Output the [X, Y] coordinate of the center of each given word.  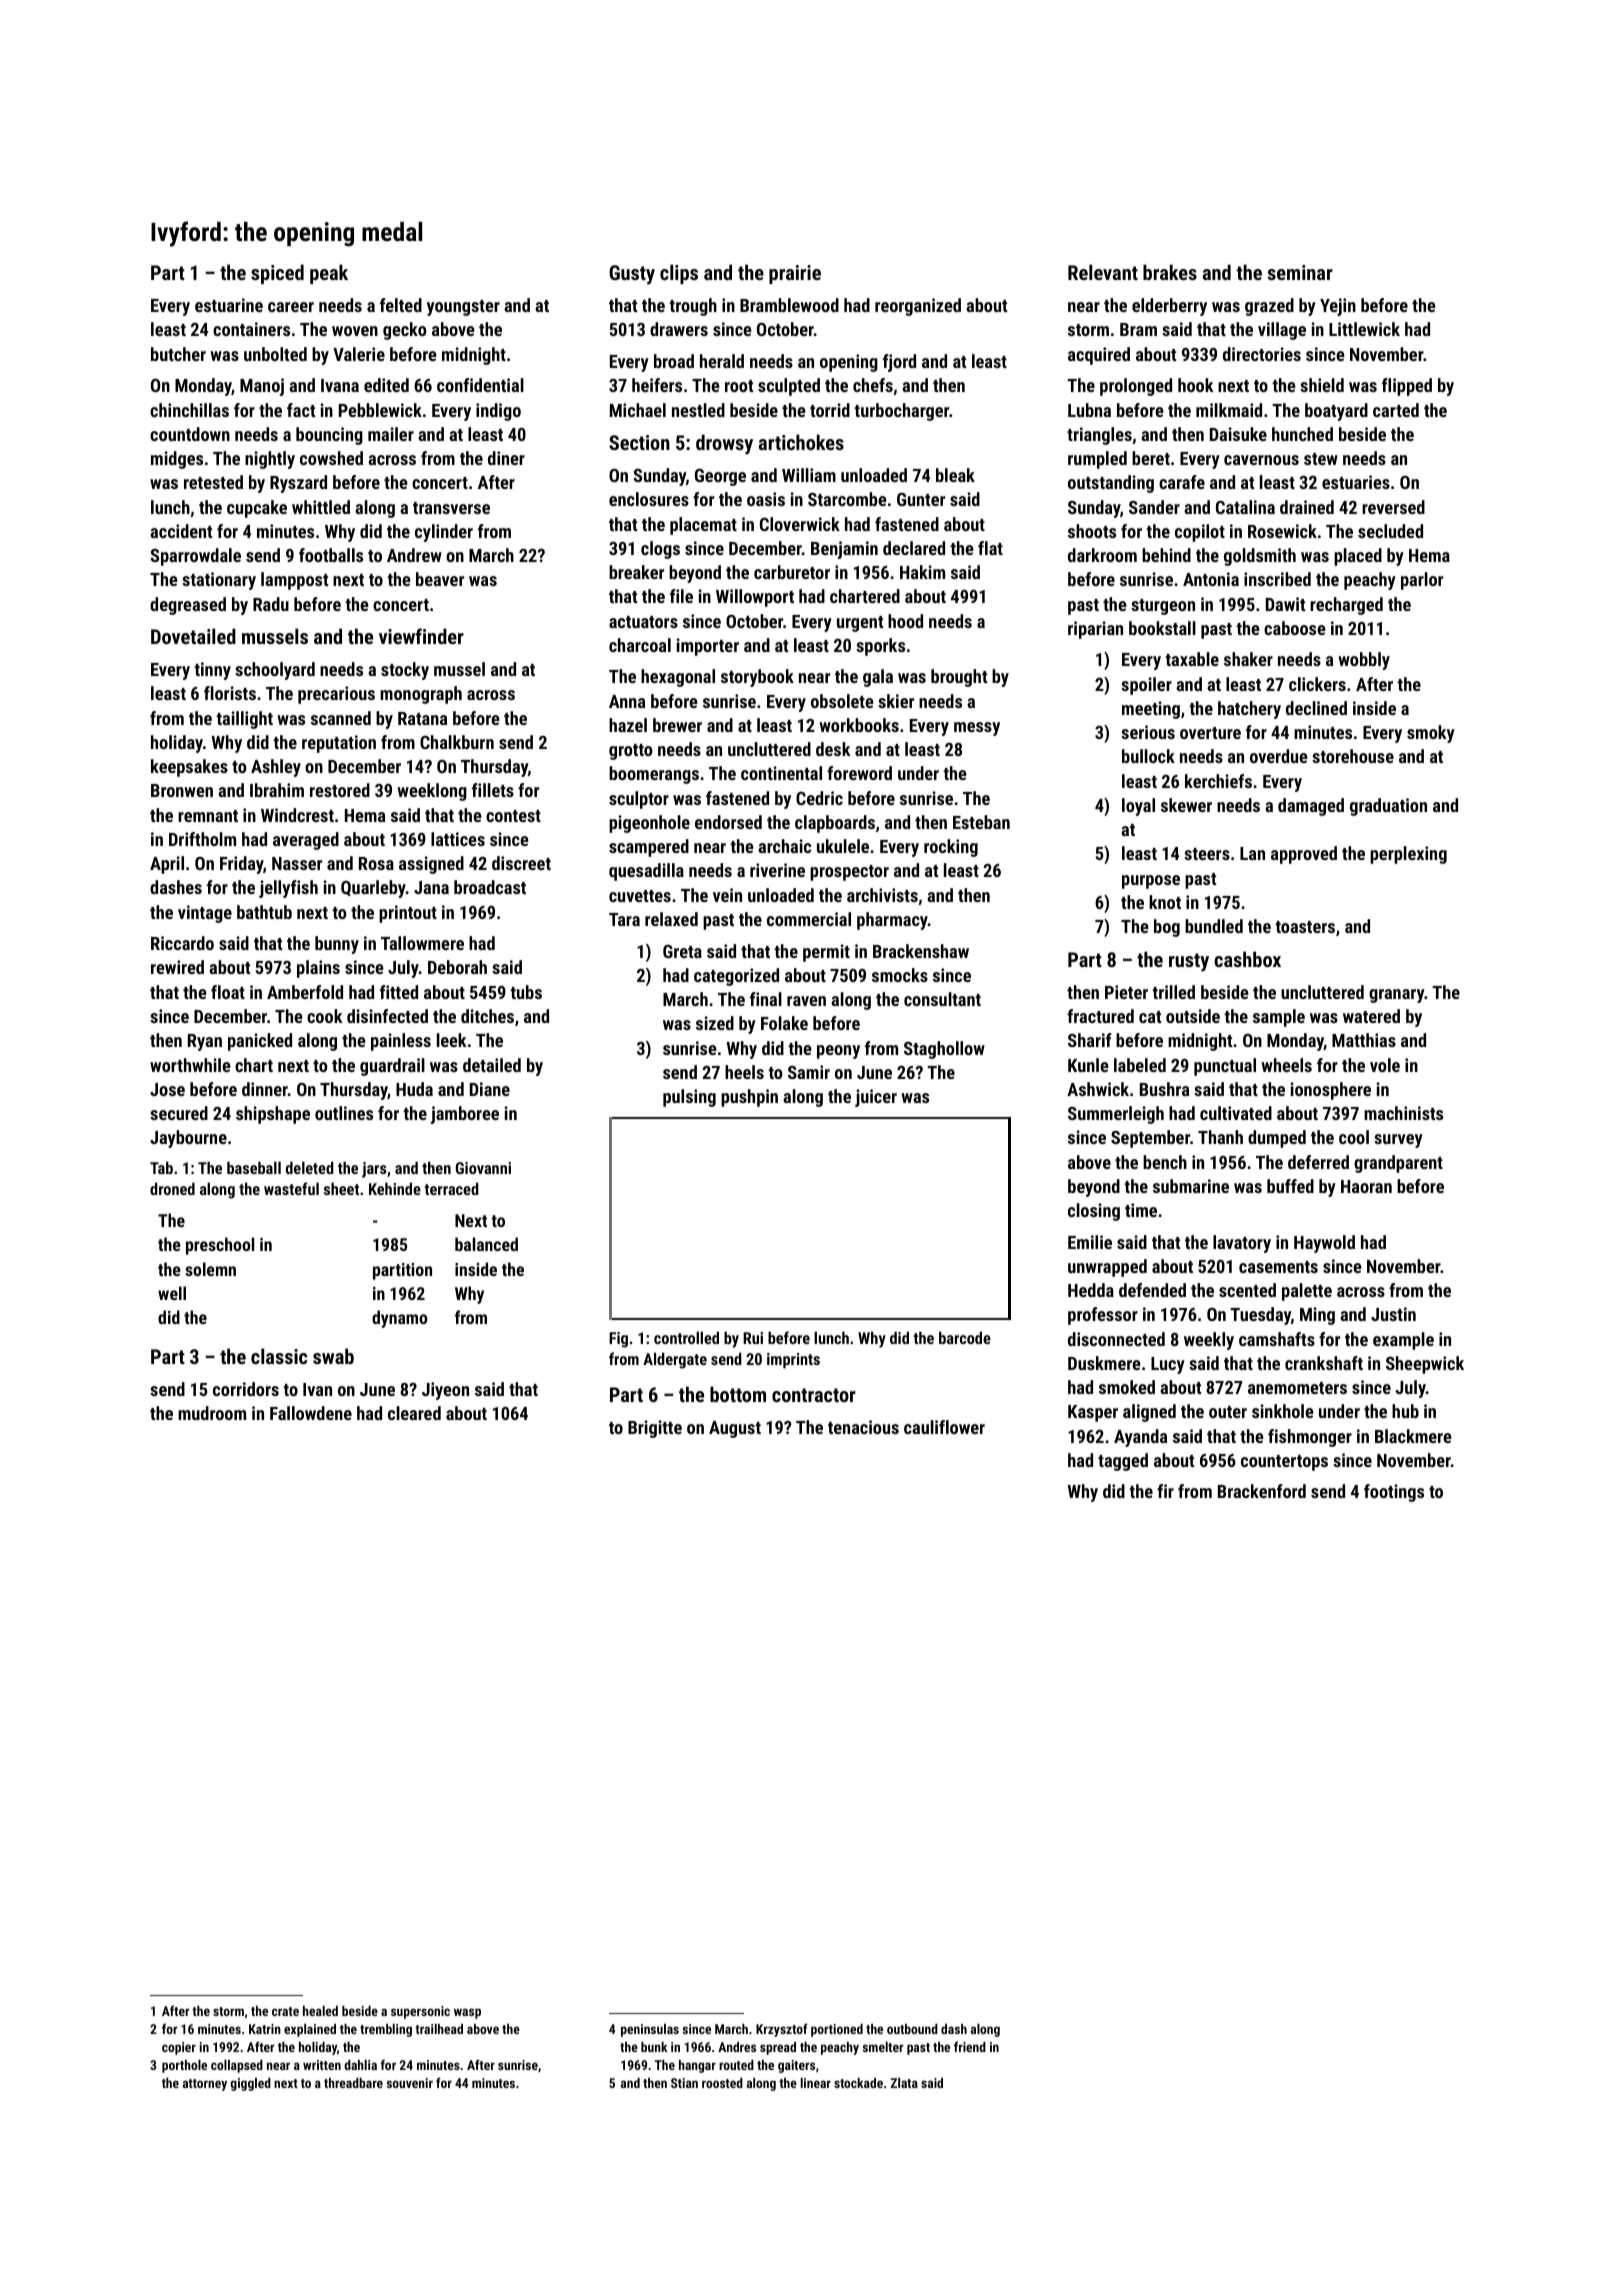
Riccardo [182, 943]
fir [1165, 1491]
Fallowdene [311, 1413]
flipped [1407, 387]
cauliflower [944, 1427]
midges [177, 460]
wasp [467, 2013]
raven [806, 1001]
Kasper [1093, 1413]
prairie [795, 274]
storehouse [1353, 756]
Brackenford [1262, 1491]
